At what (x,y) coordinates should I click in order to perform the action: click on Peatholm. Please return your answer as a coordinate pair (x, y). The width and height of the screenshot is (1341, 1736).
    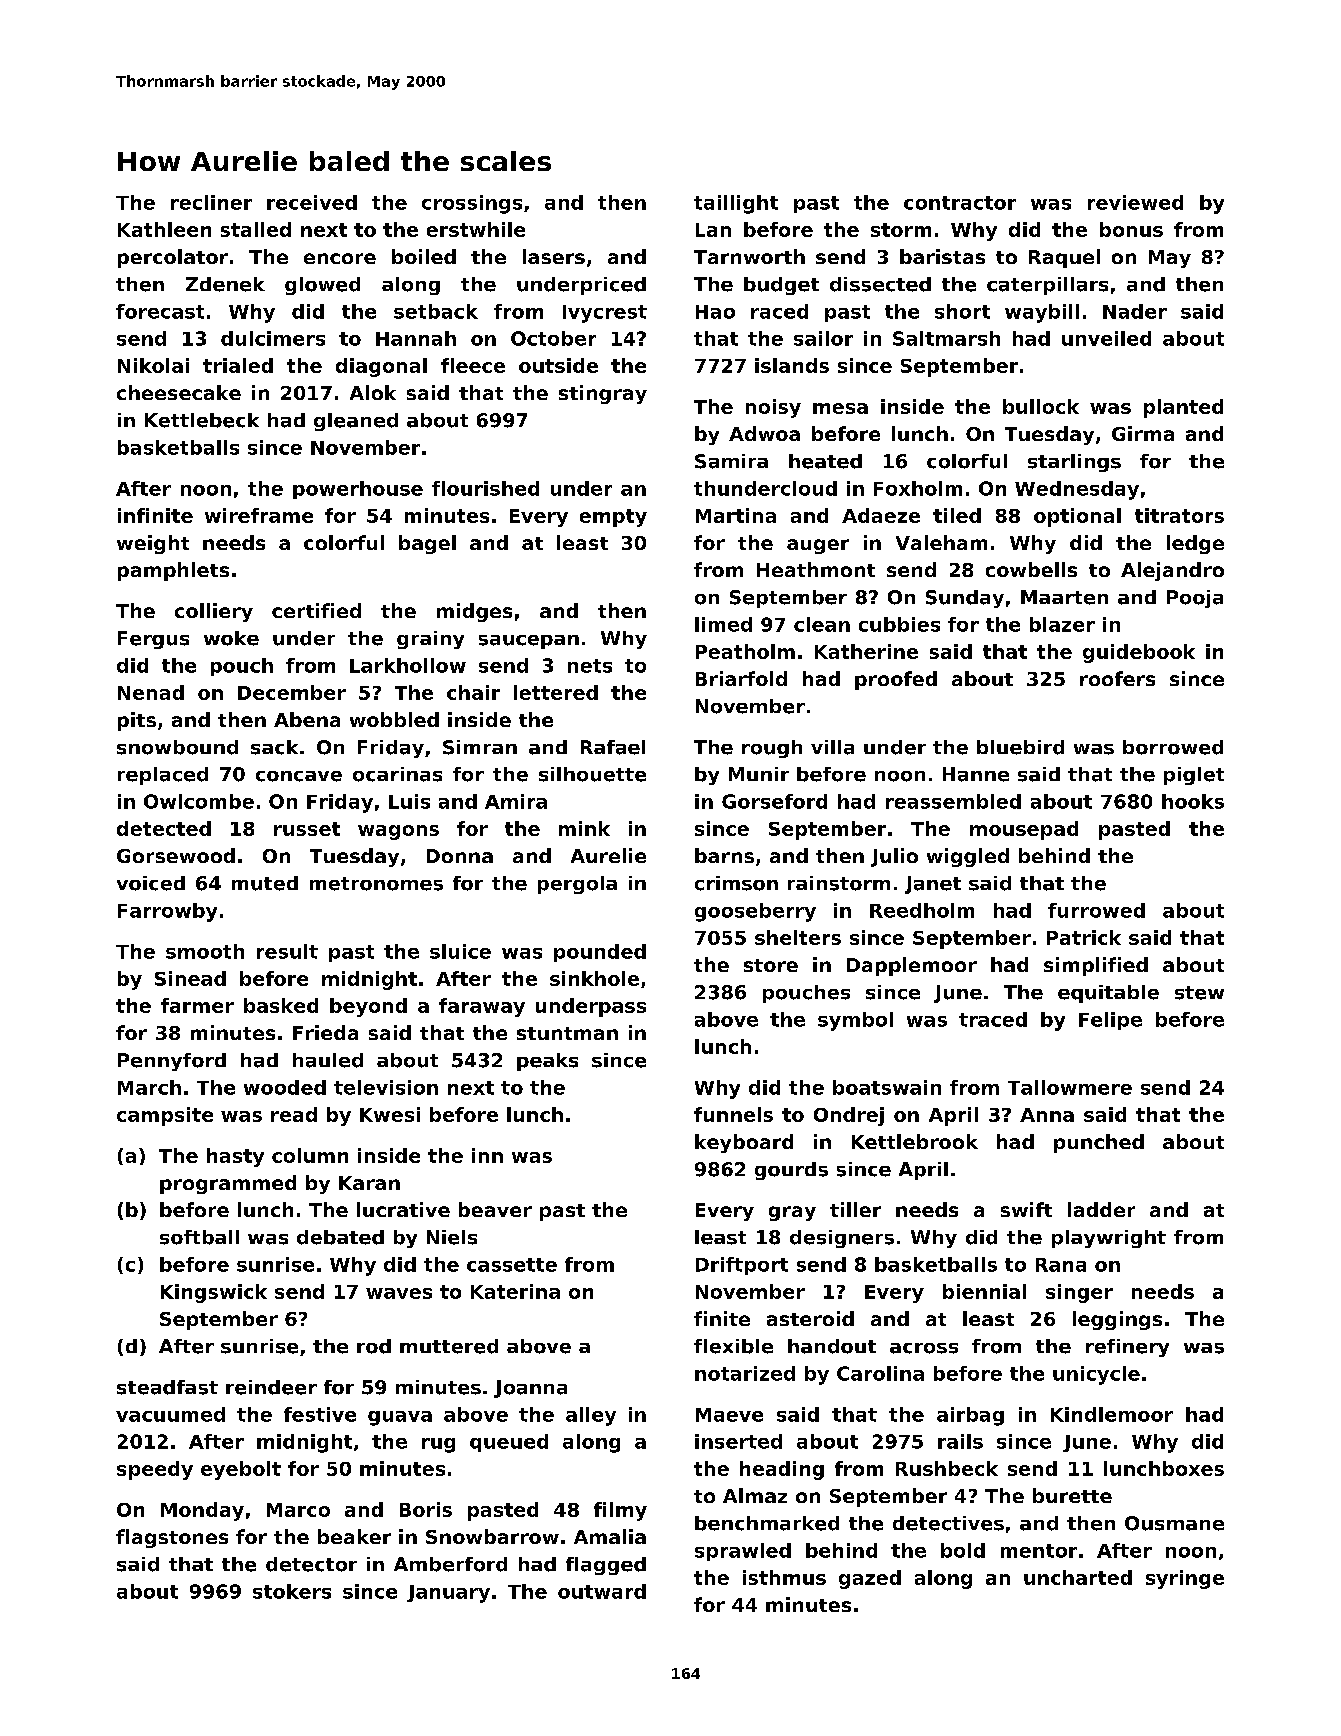
    Looking at the image, I should click on (745, 651).
